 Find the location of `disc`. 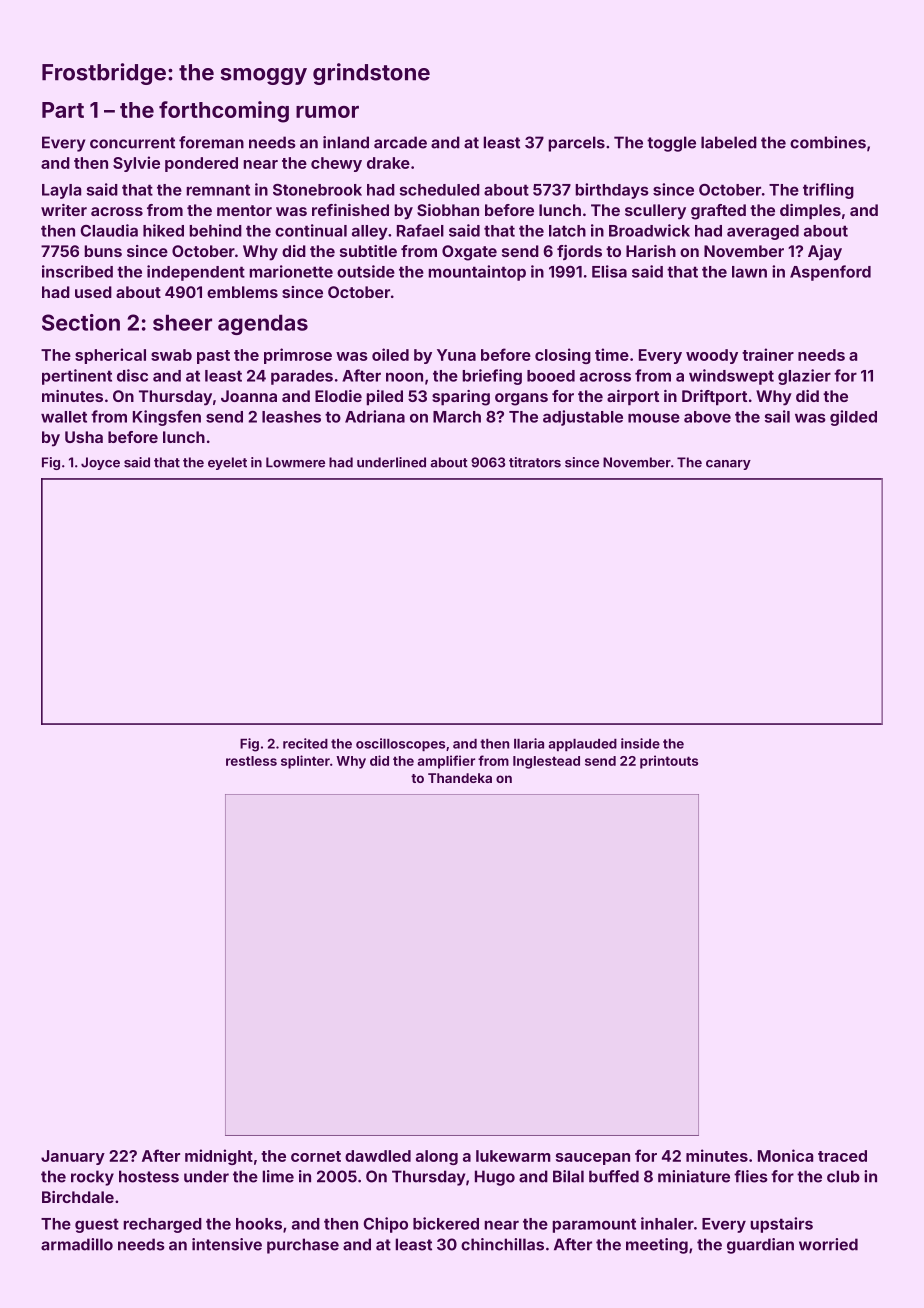

disc is located at coordinates (132, 375).
